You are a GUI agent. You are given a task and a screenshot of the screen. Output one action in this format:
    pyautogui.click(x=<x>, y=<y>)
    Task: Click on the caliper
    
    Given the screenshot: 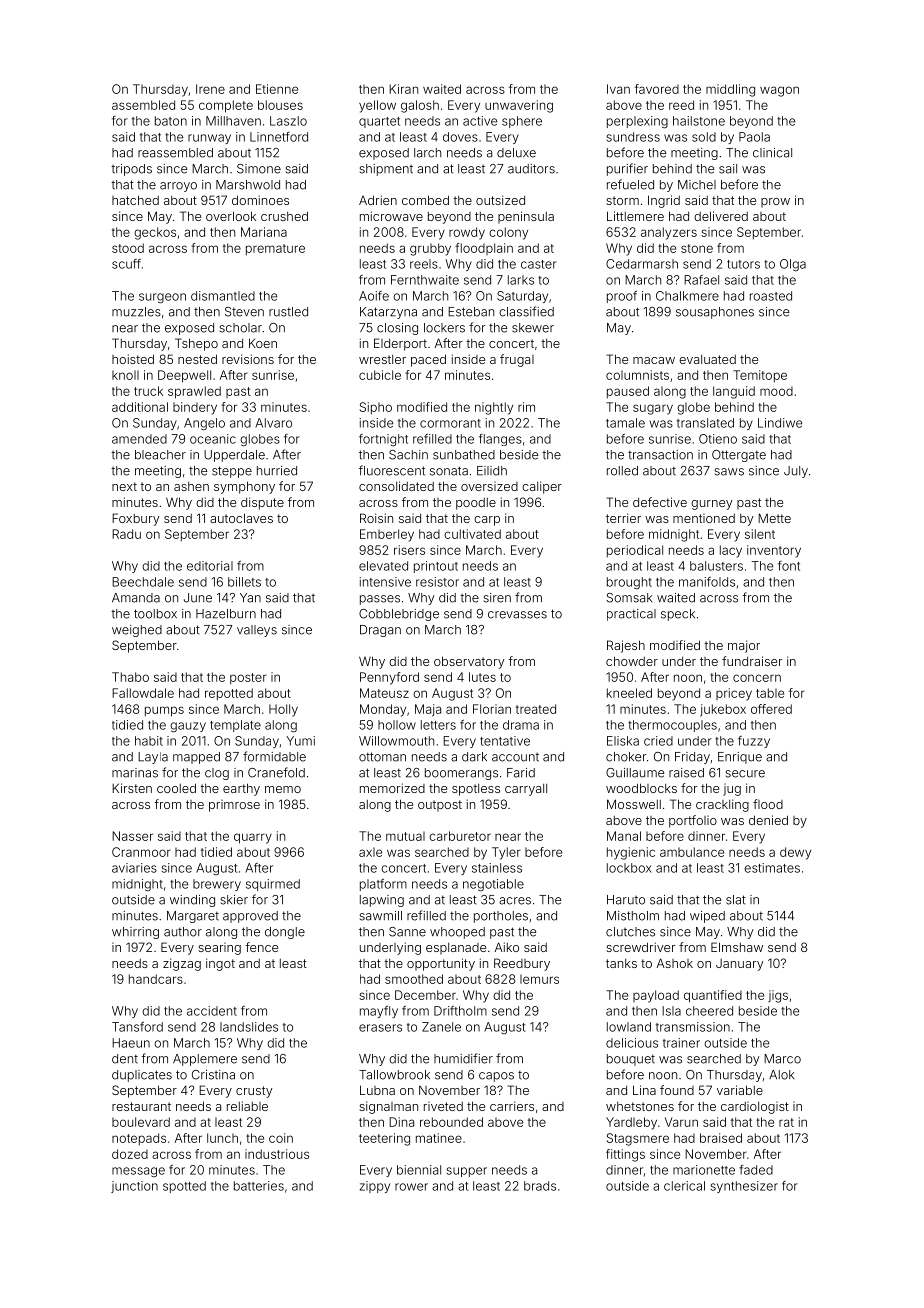 What is the action you would take?
    pyautogui.click(x=542, y=487)
